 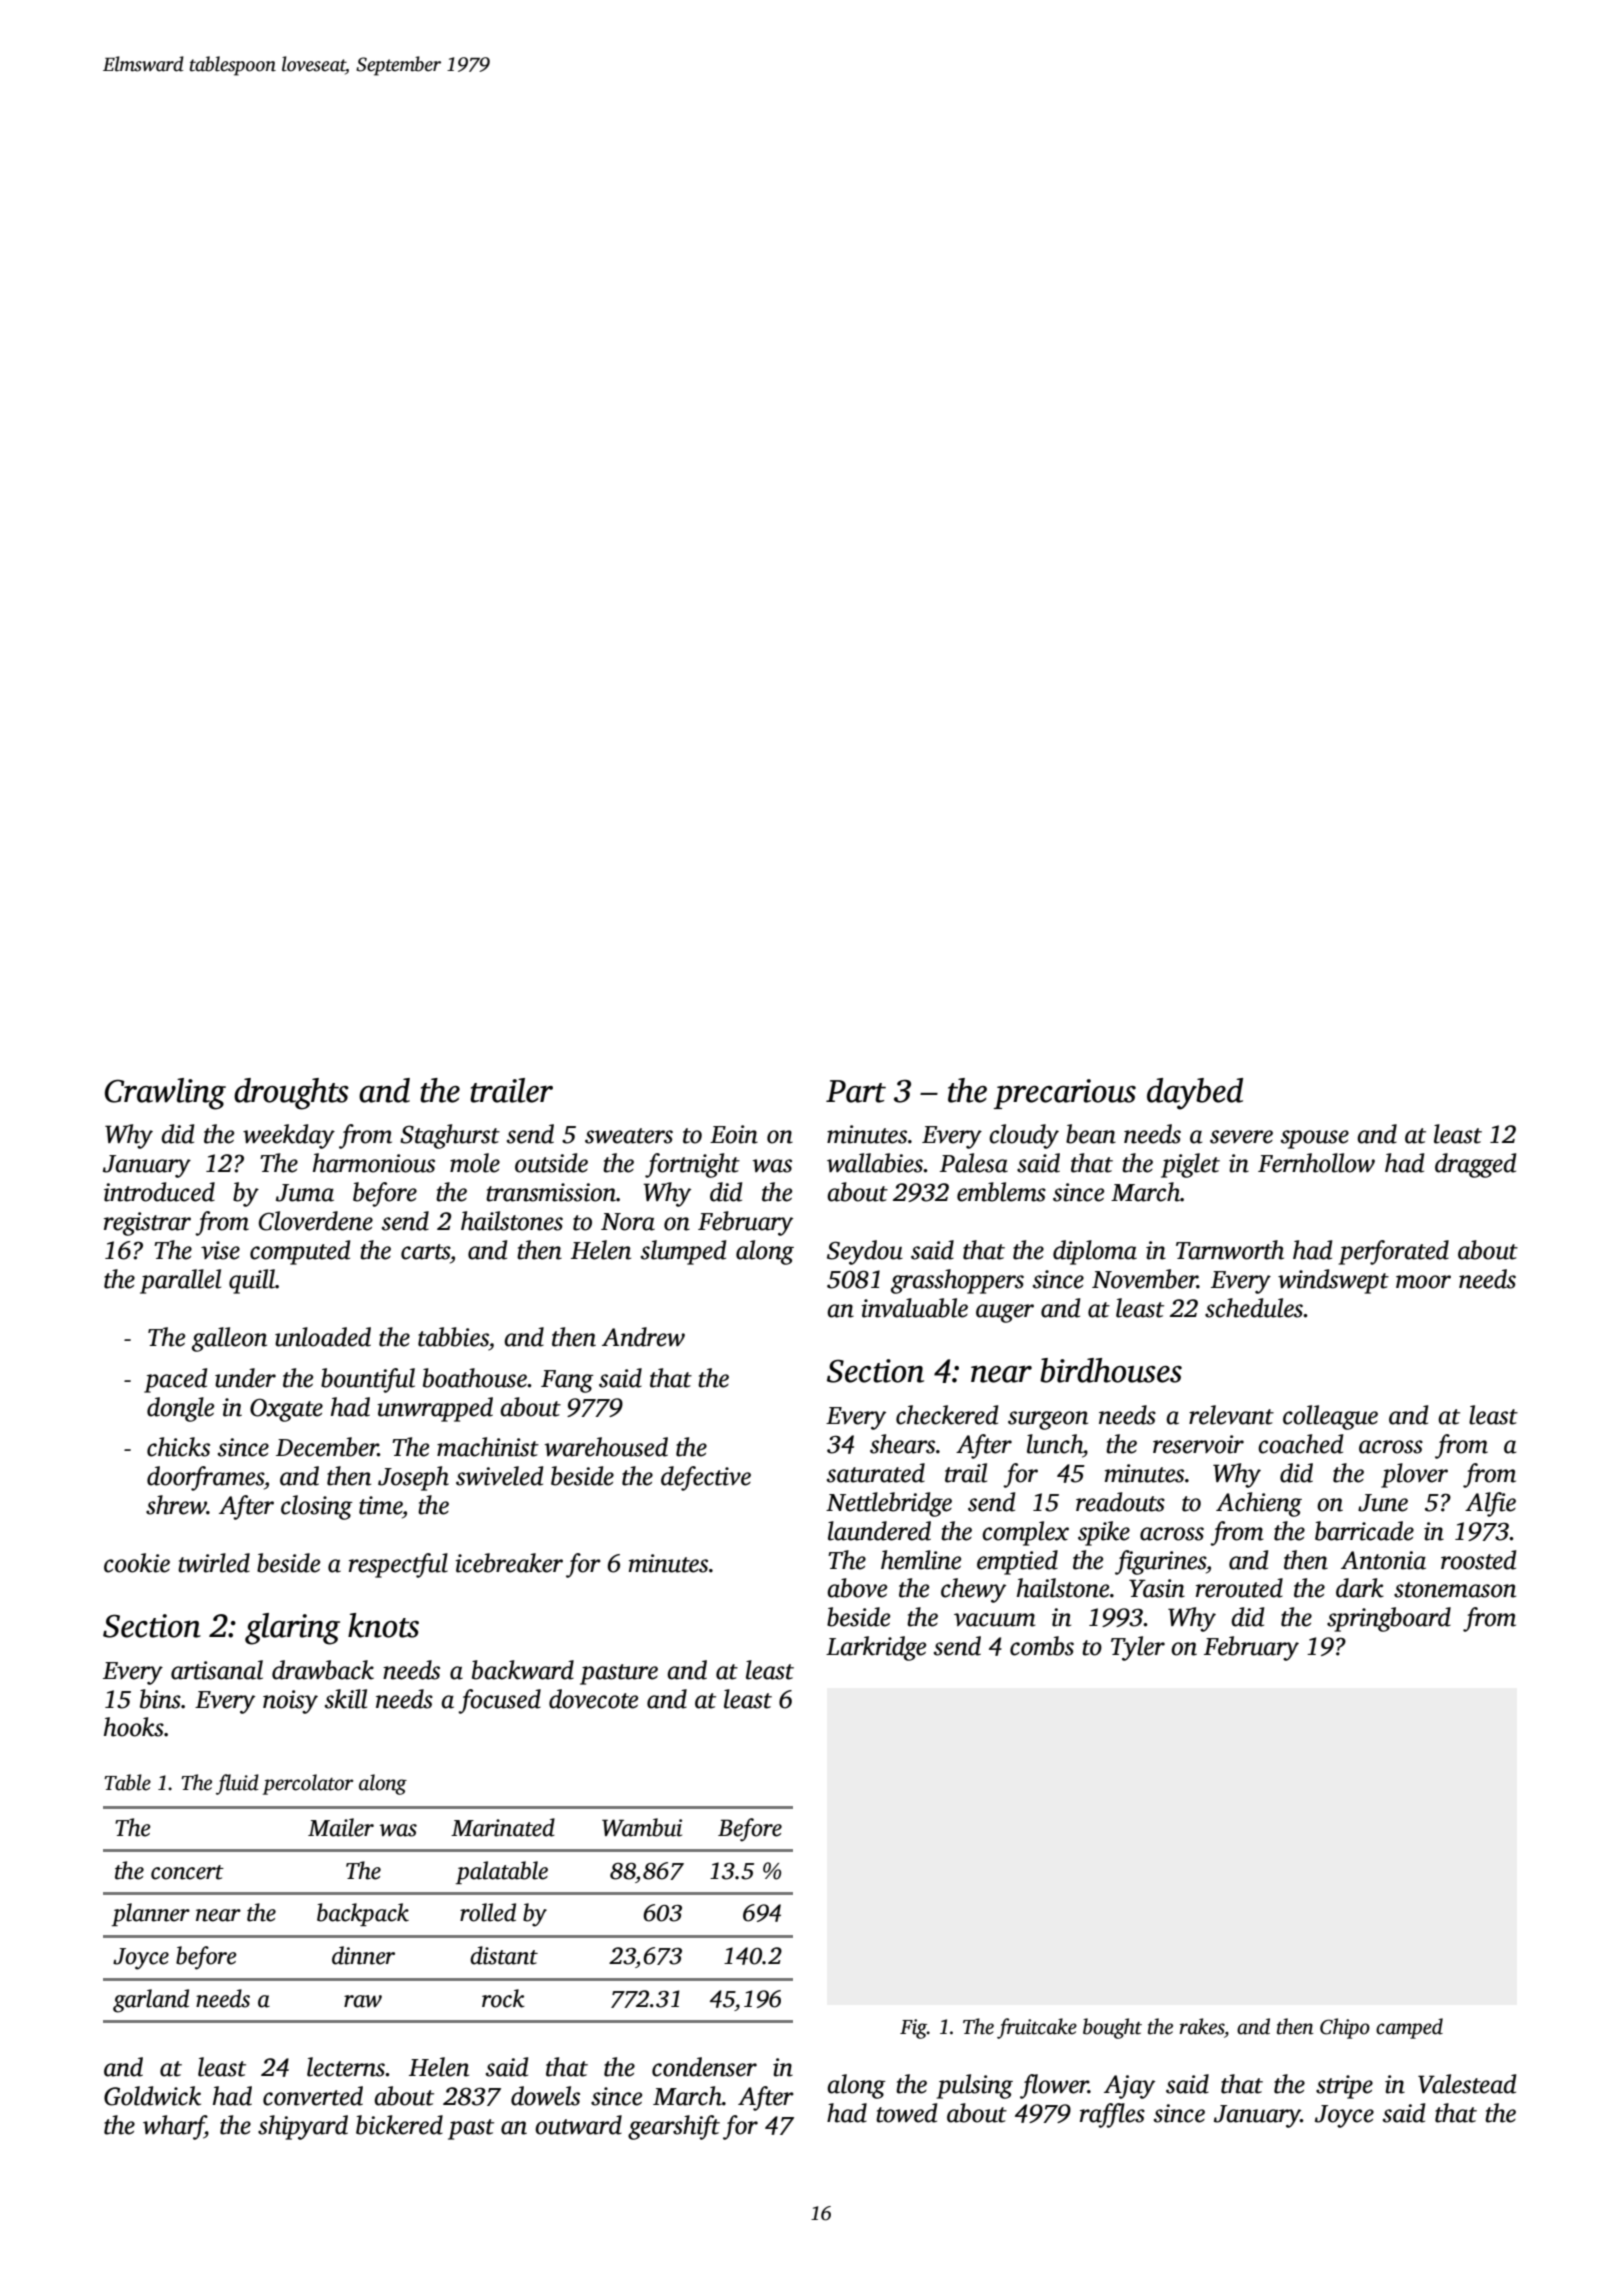 What do you see at coordinates (1001, 1192) in the document?
I see `emblems` at bounding box center [1001, 1192].
